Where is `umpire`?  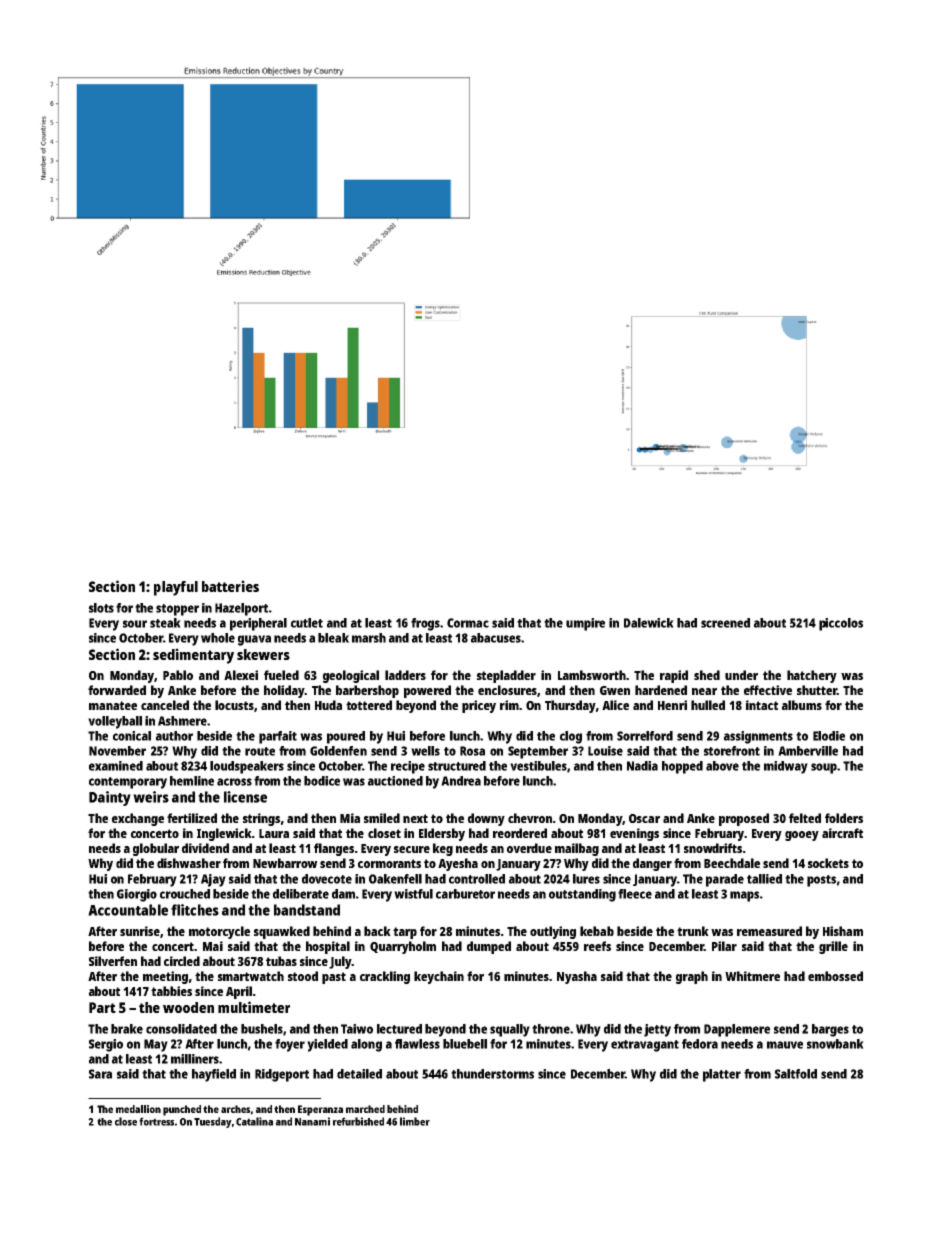 umpire is located at coordinates (585, 624).
